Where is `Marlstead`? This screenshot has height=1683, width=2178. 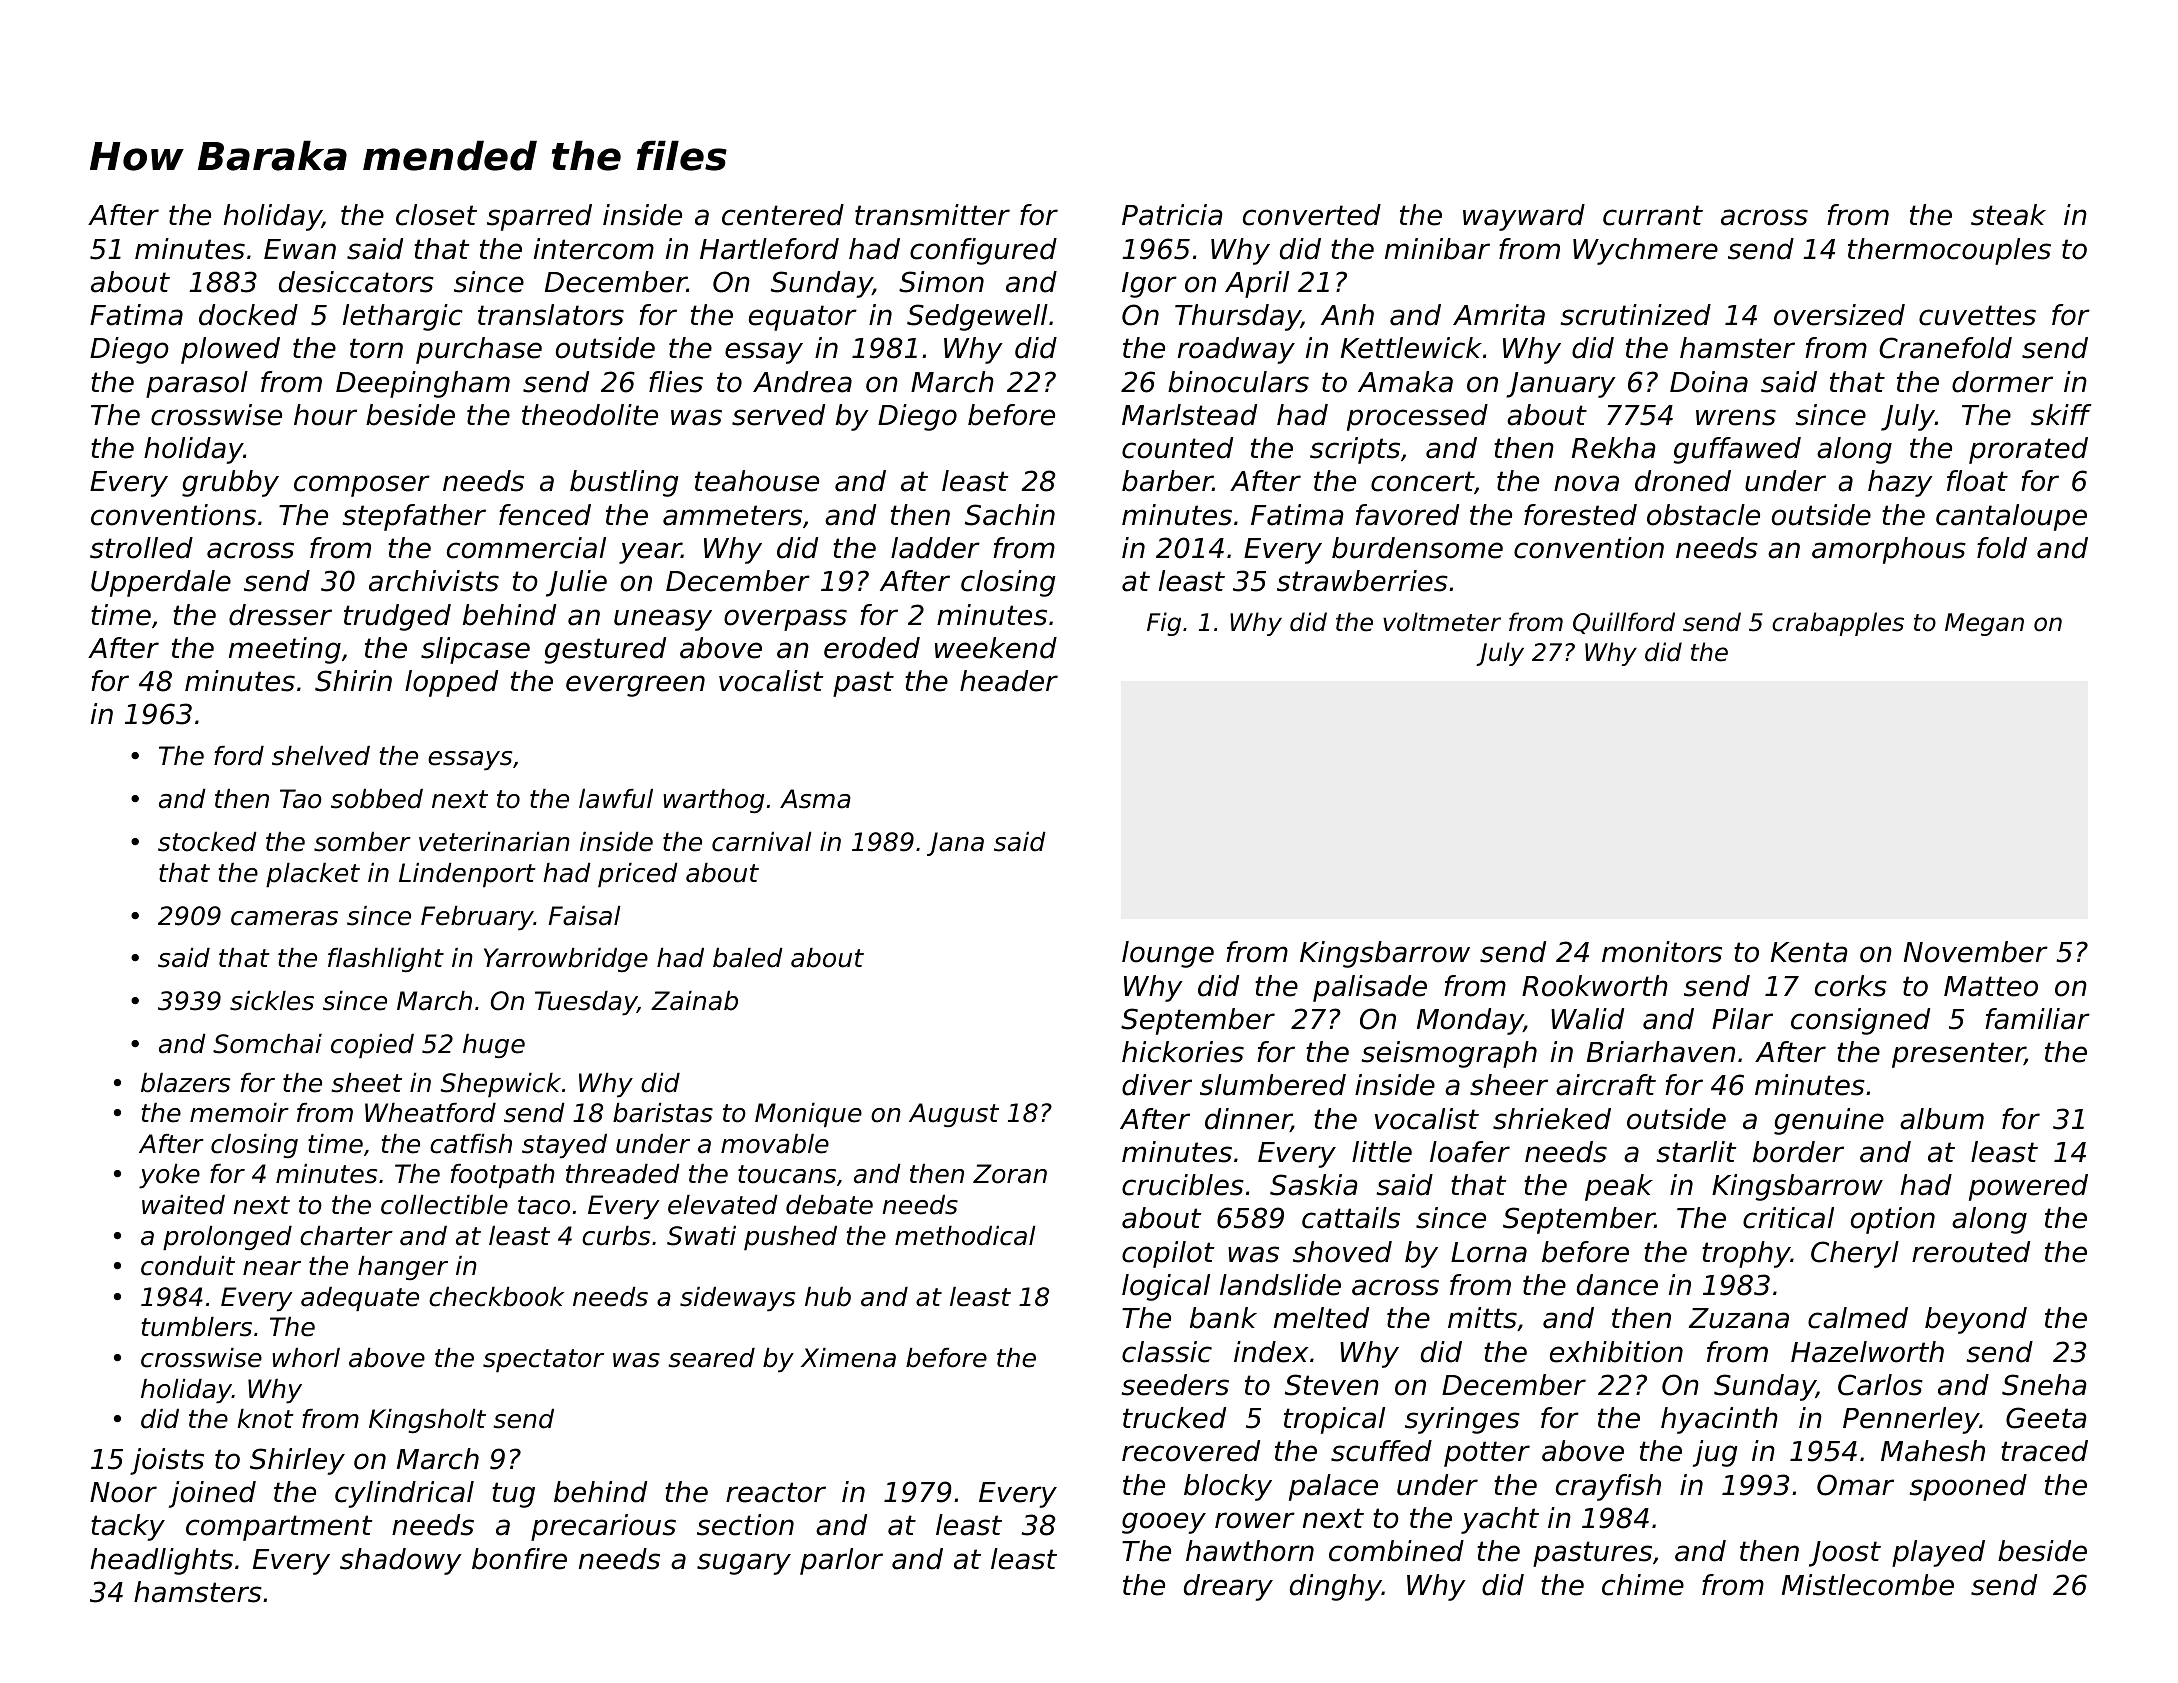 Marlstead is located at coordinates (1189, 415).
